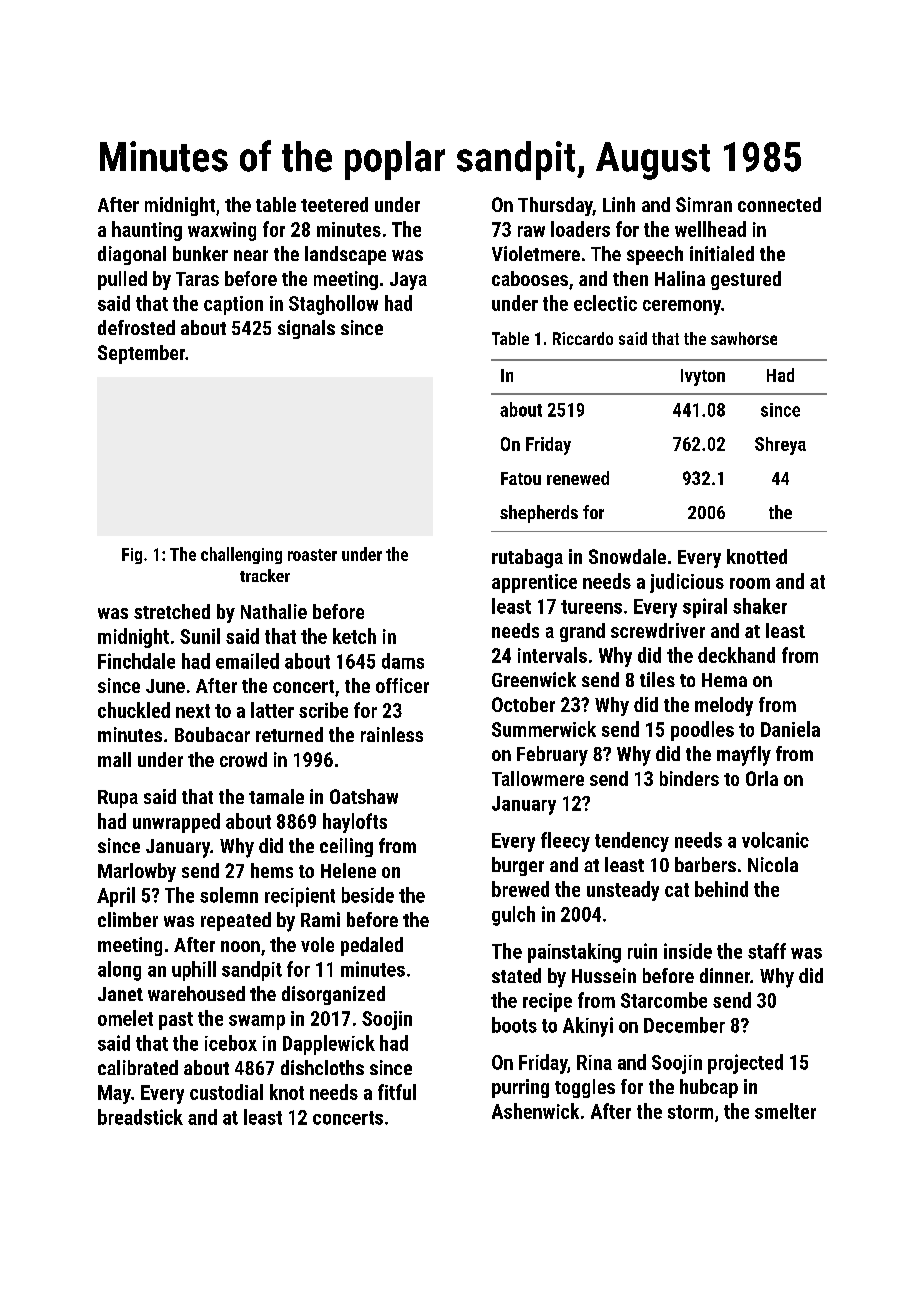 The width and height of the screenshot is (924, 1311). Describe the element at coordinates (790, 729) in the screenshot. I see `Daniela` at that location.
